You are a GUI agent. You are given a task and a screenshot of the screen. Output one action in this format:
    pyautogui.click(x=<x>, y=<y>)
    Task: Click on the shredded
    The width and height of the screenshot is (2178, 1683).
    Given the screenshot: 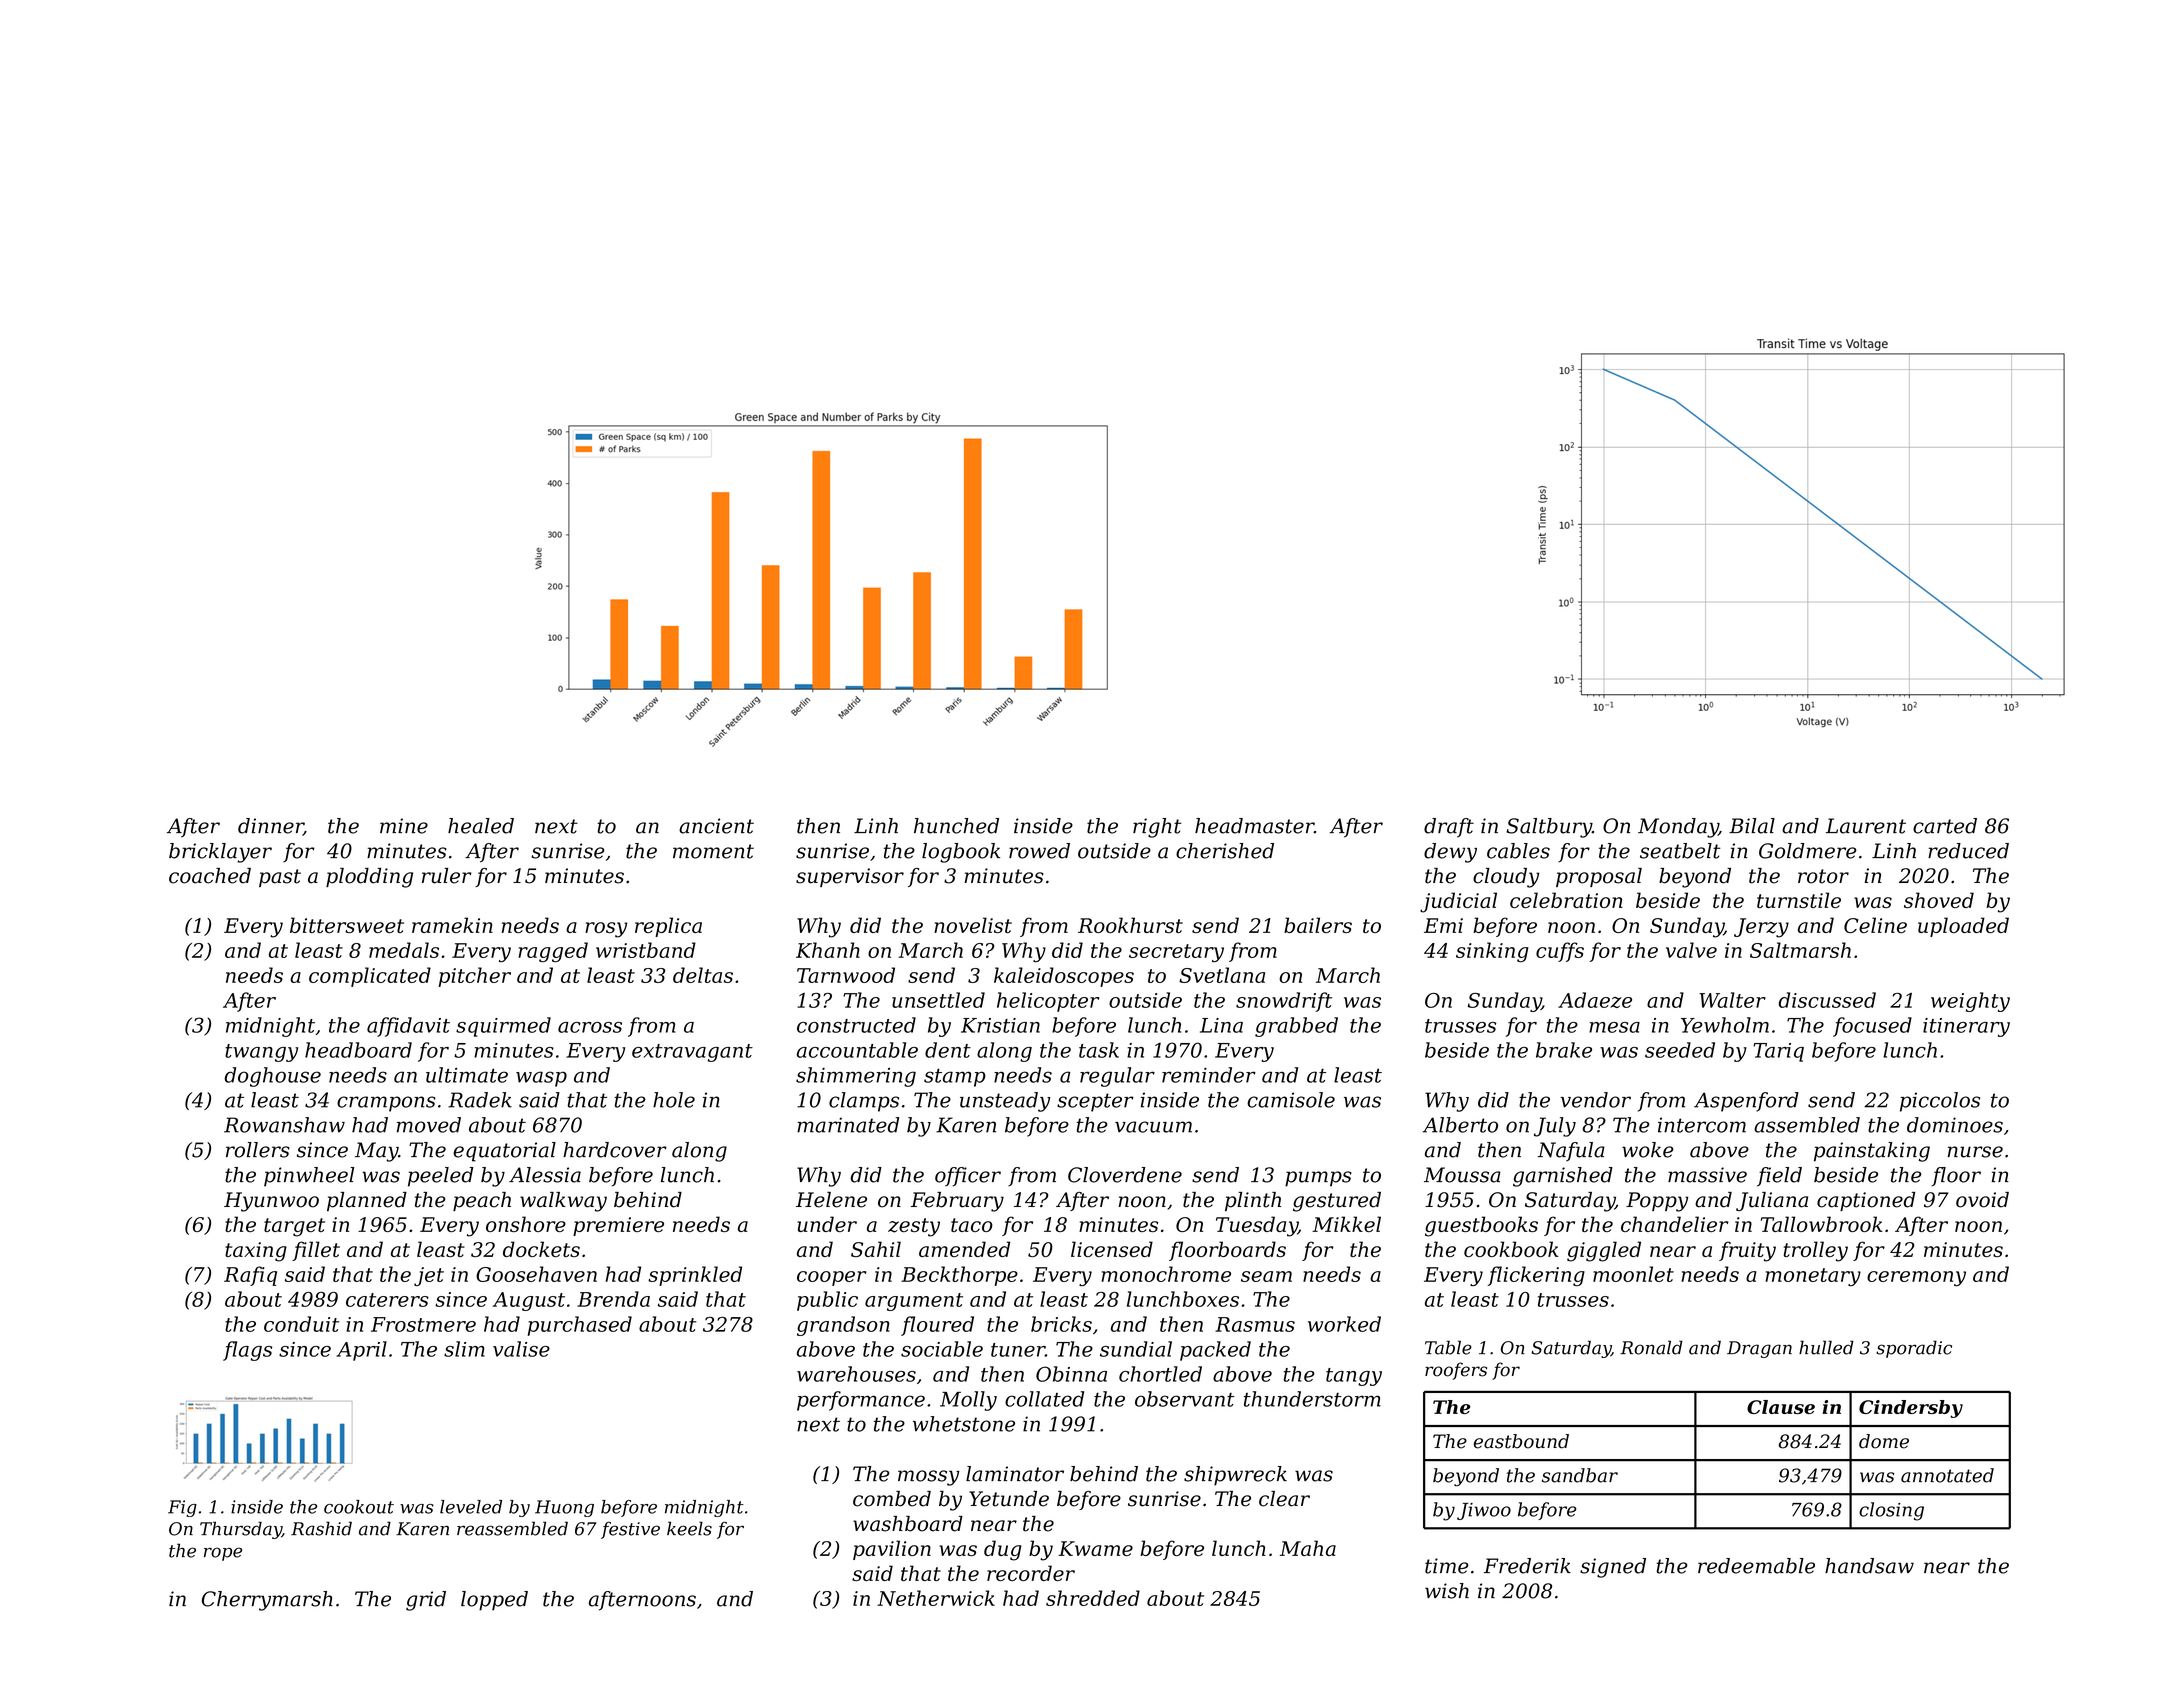 What is the action you would take?
    pyautogui.click(x=1093, y=1598)
